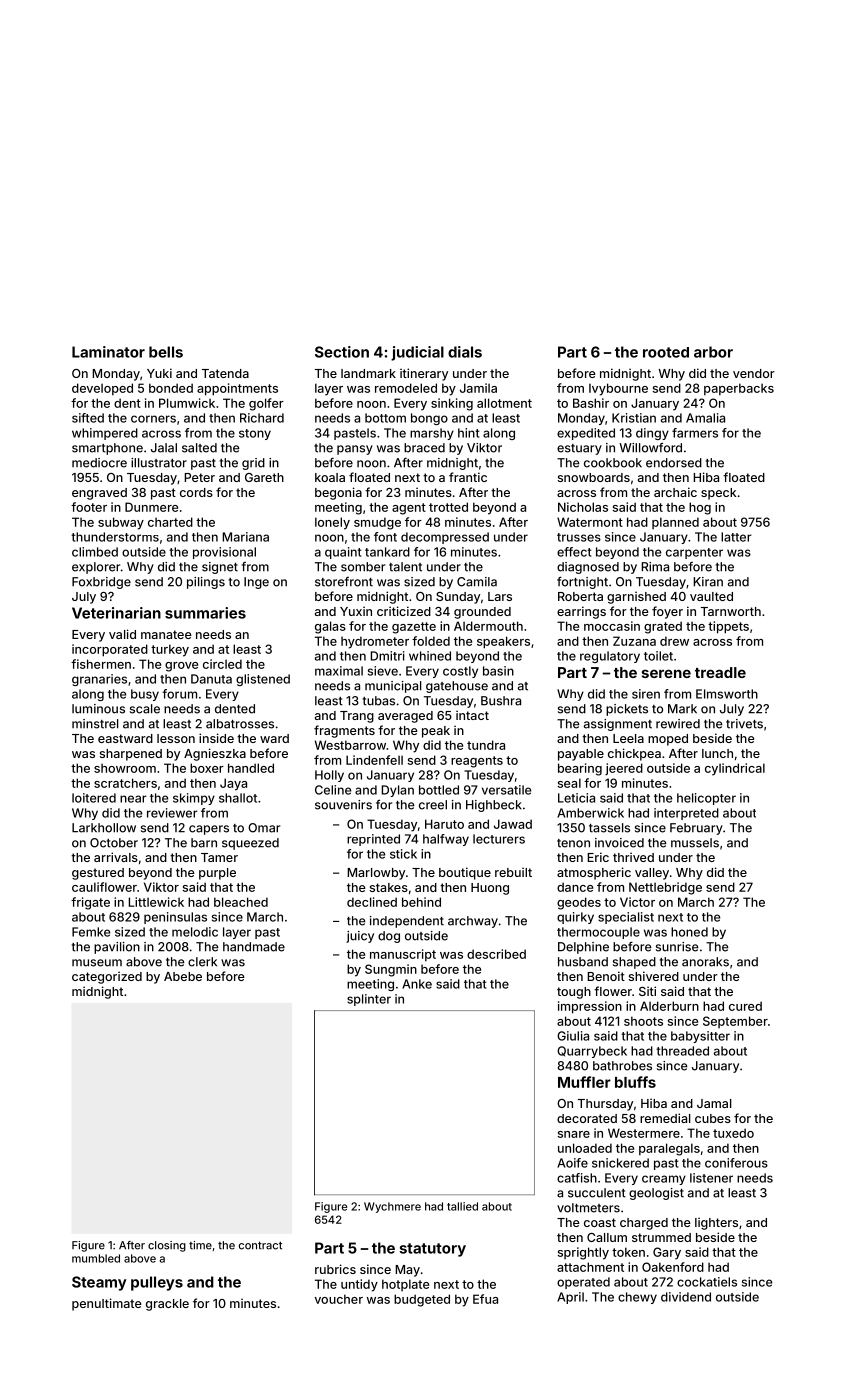  Describe the element at coordinates (233, 784) in the screenshot. I see `Jaya` at that location.
